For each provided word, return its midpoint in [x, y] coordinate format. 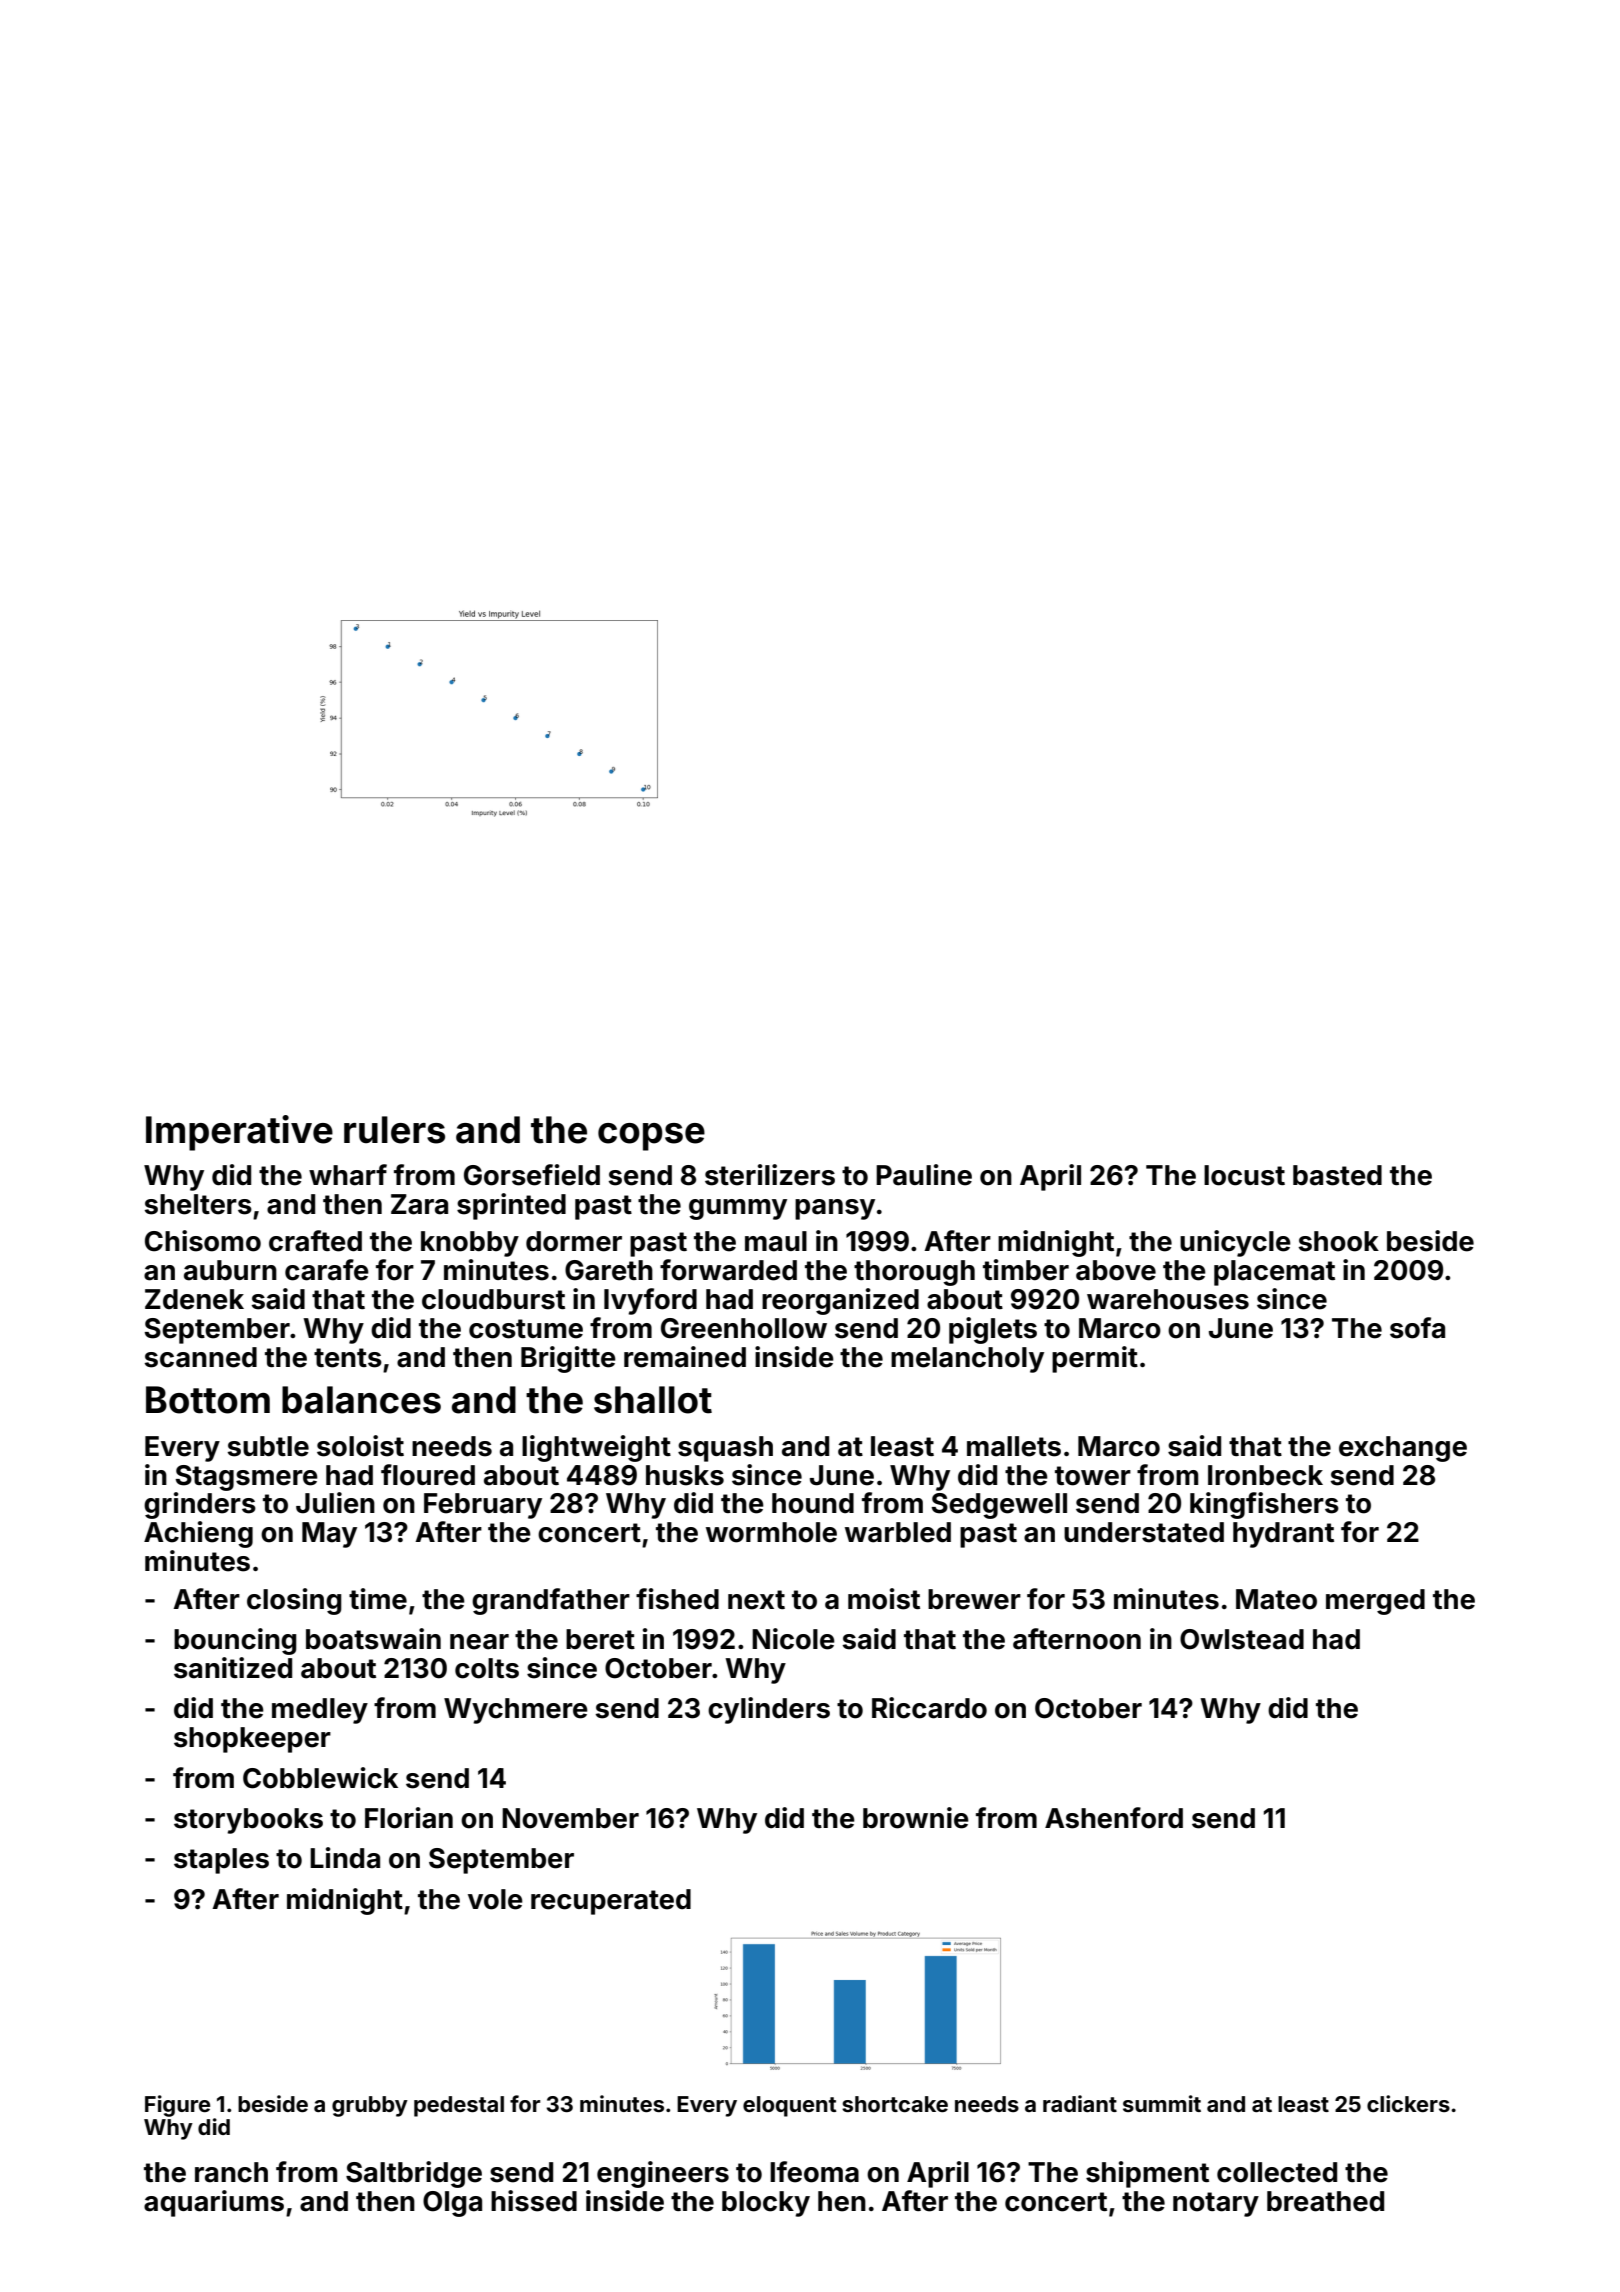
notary [1216, 2204]
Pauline [924, 1175]
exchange [1403, 1449]
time [378, 1599]
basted [1337, 1175]
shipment [1147, 2174]
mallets [1014, 1446]
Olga [452, 2204]
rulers [394, 1130]
